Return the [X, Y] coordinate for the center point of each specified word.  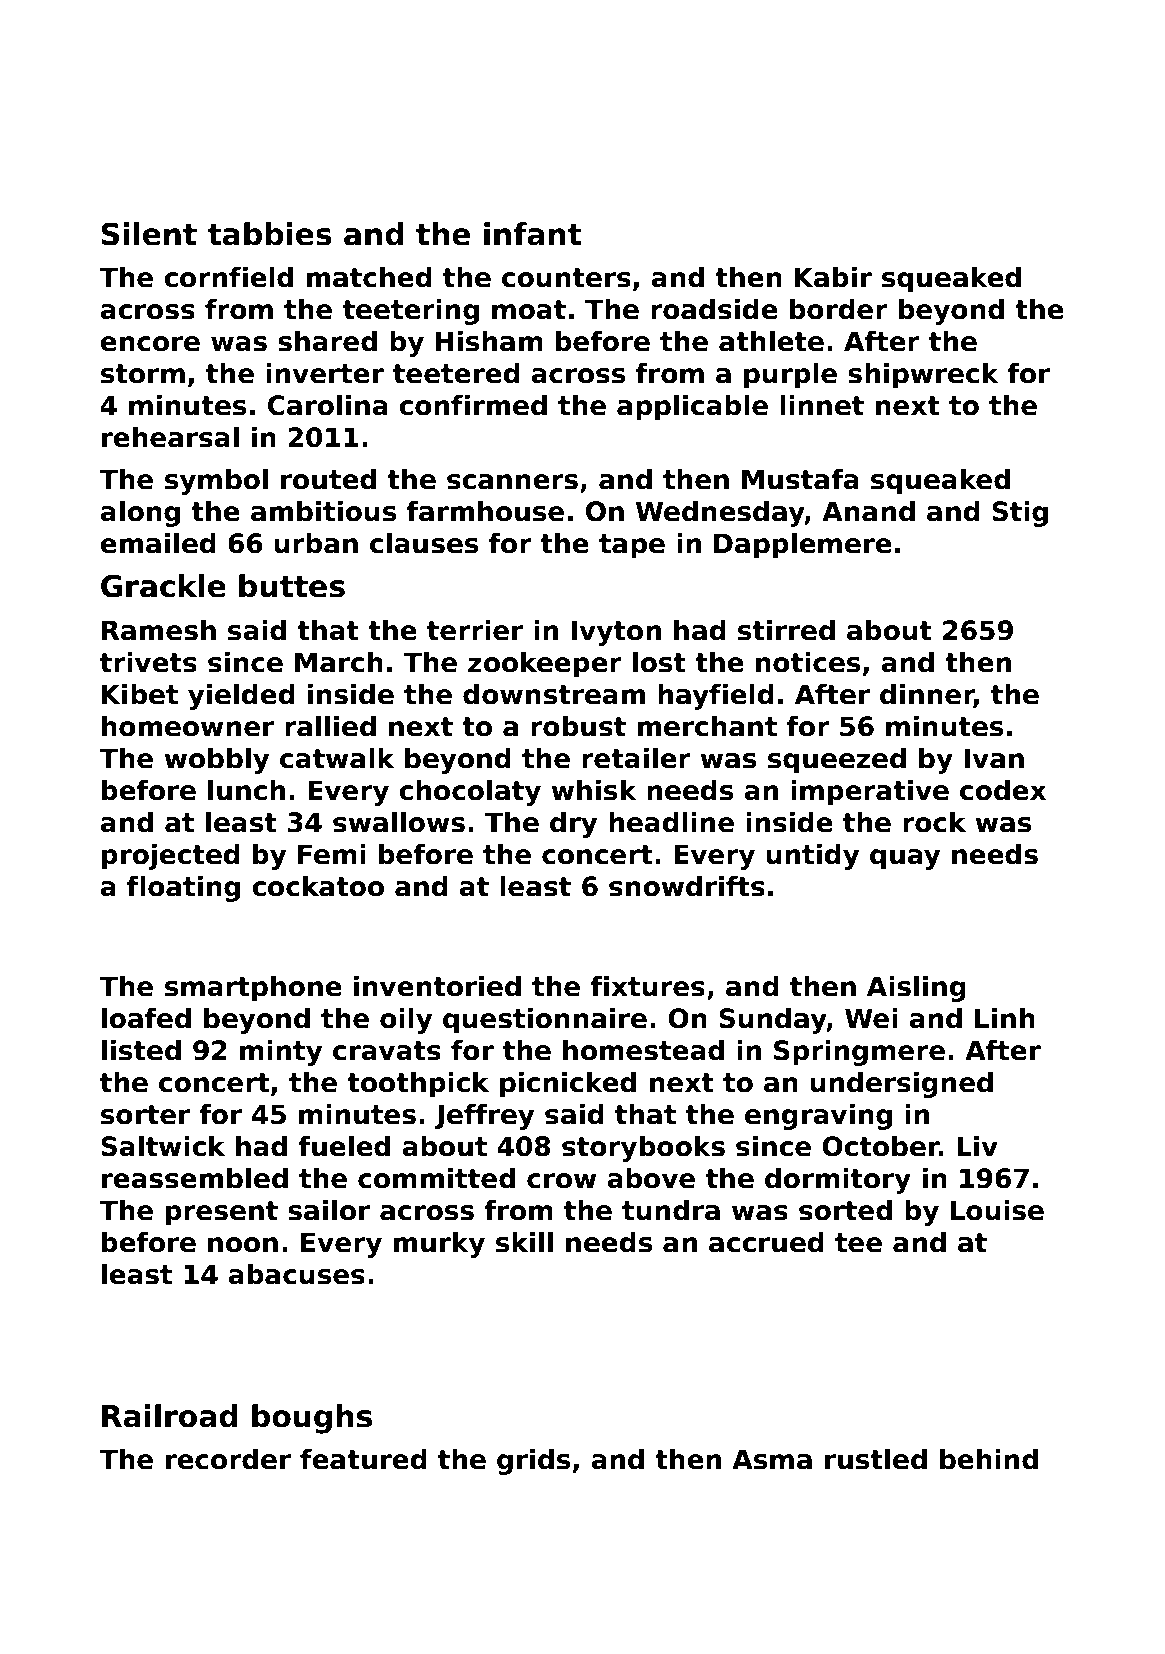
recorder [228, 1459]
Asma [772, 1459]
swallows [399, 822]
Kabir [833, 277]
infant [533, 234]
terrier [475, 630]
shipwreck [923, 376]
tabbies [270, 234]
